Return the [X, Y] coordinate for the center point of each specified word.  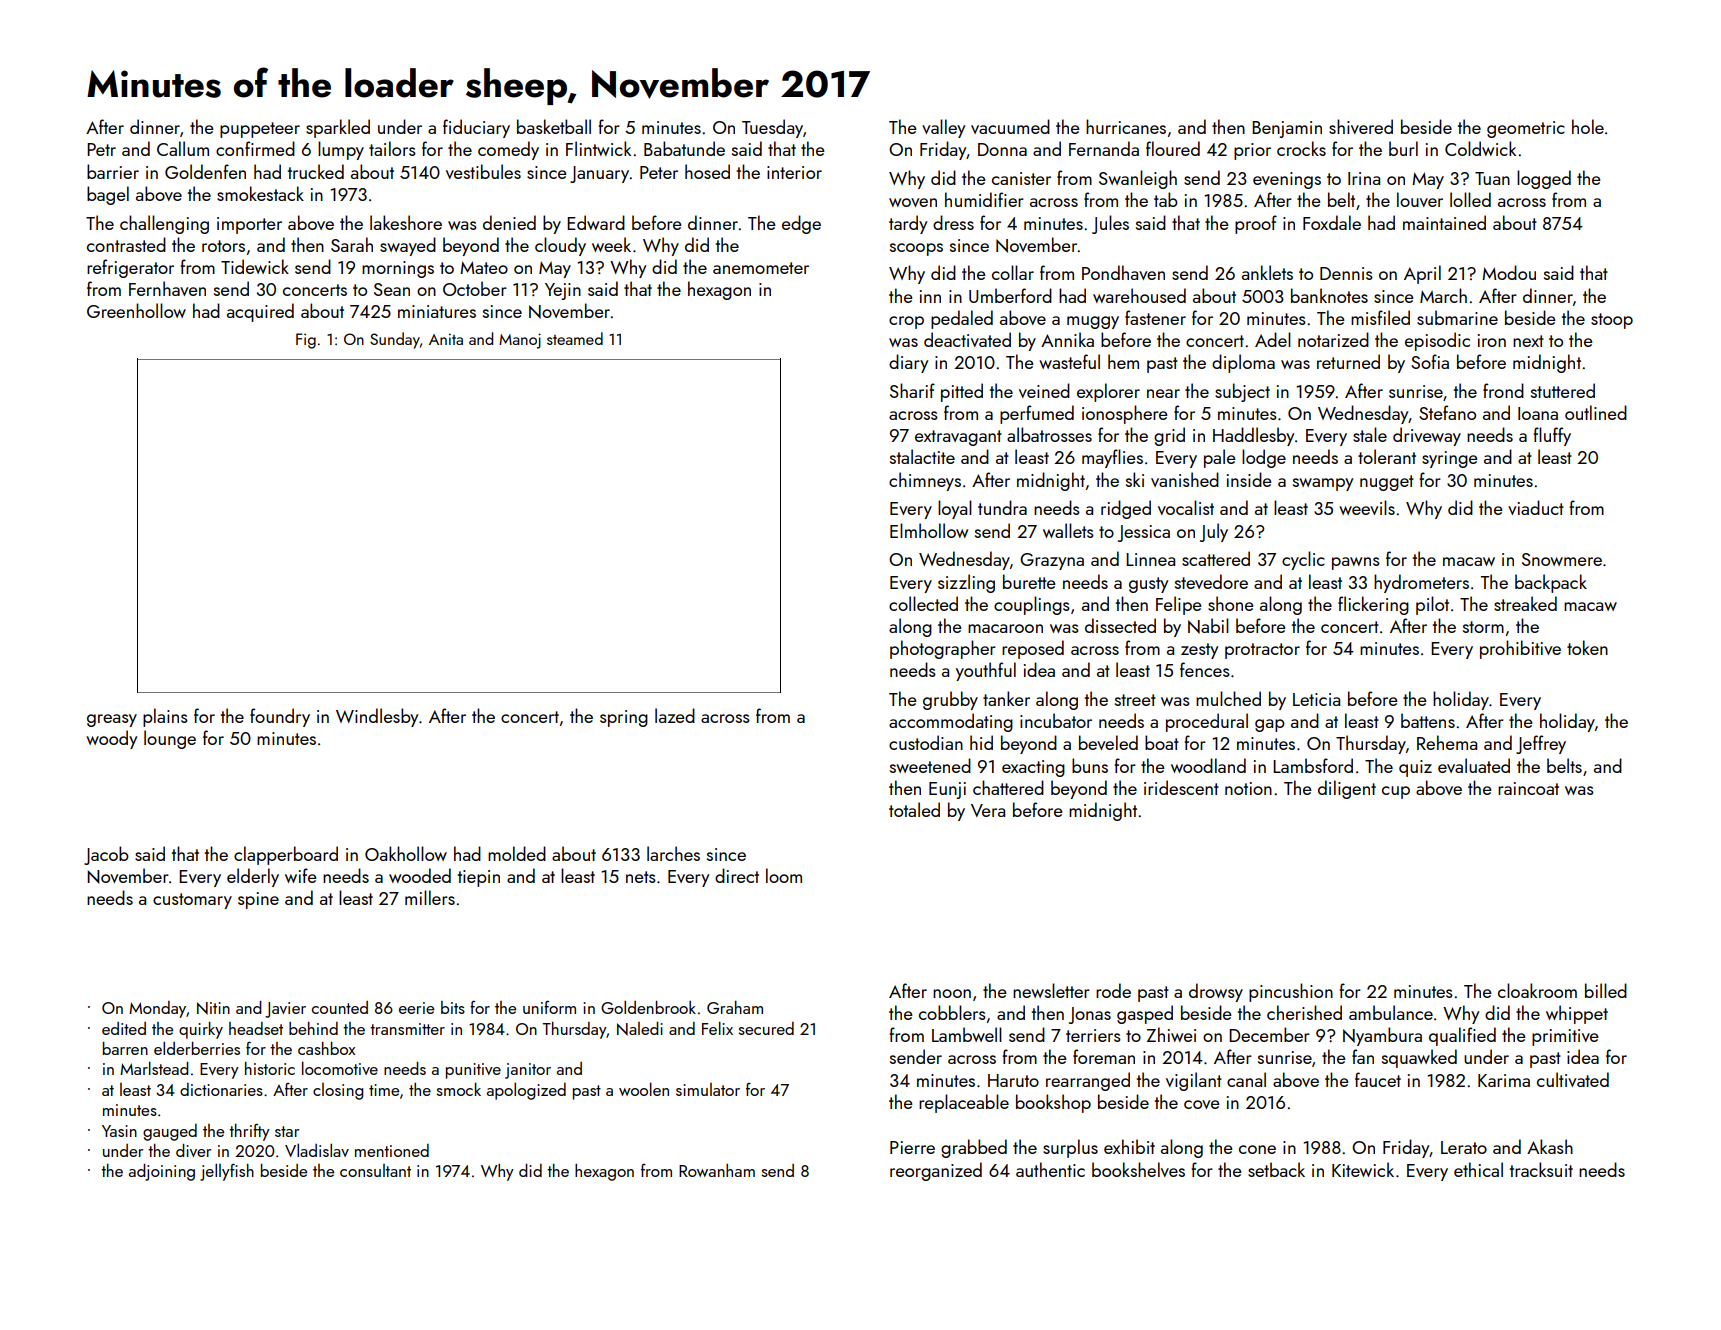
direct [737, 875]
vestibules [483, 171]
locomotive [340, 1068]
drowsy [1216, 992]
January [600, 174]
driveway [1427, 436]
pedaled [962, 319]
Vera [988, 810]
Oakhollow [406, 853]
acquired [260, 312]
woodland [1208, 765]
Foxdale [1332, 222]
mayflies [1112, 458]
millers [430, 897]
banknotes [1329, 295]
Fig [306, 341]
